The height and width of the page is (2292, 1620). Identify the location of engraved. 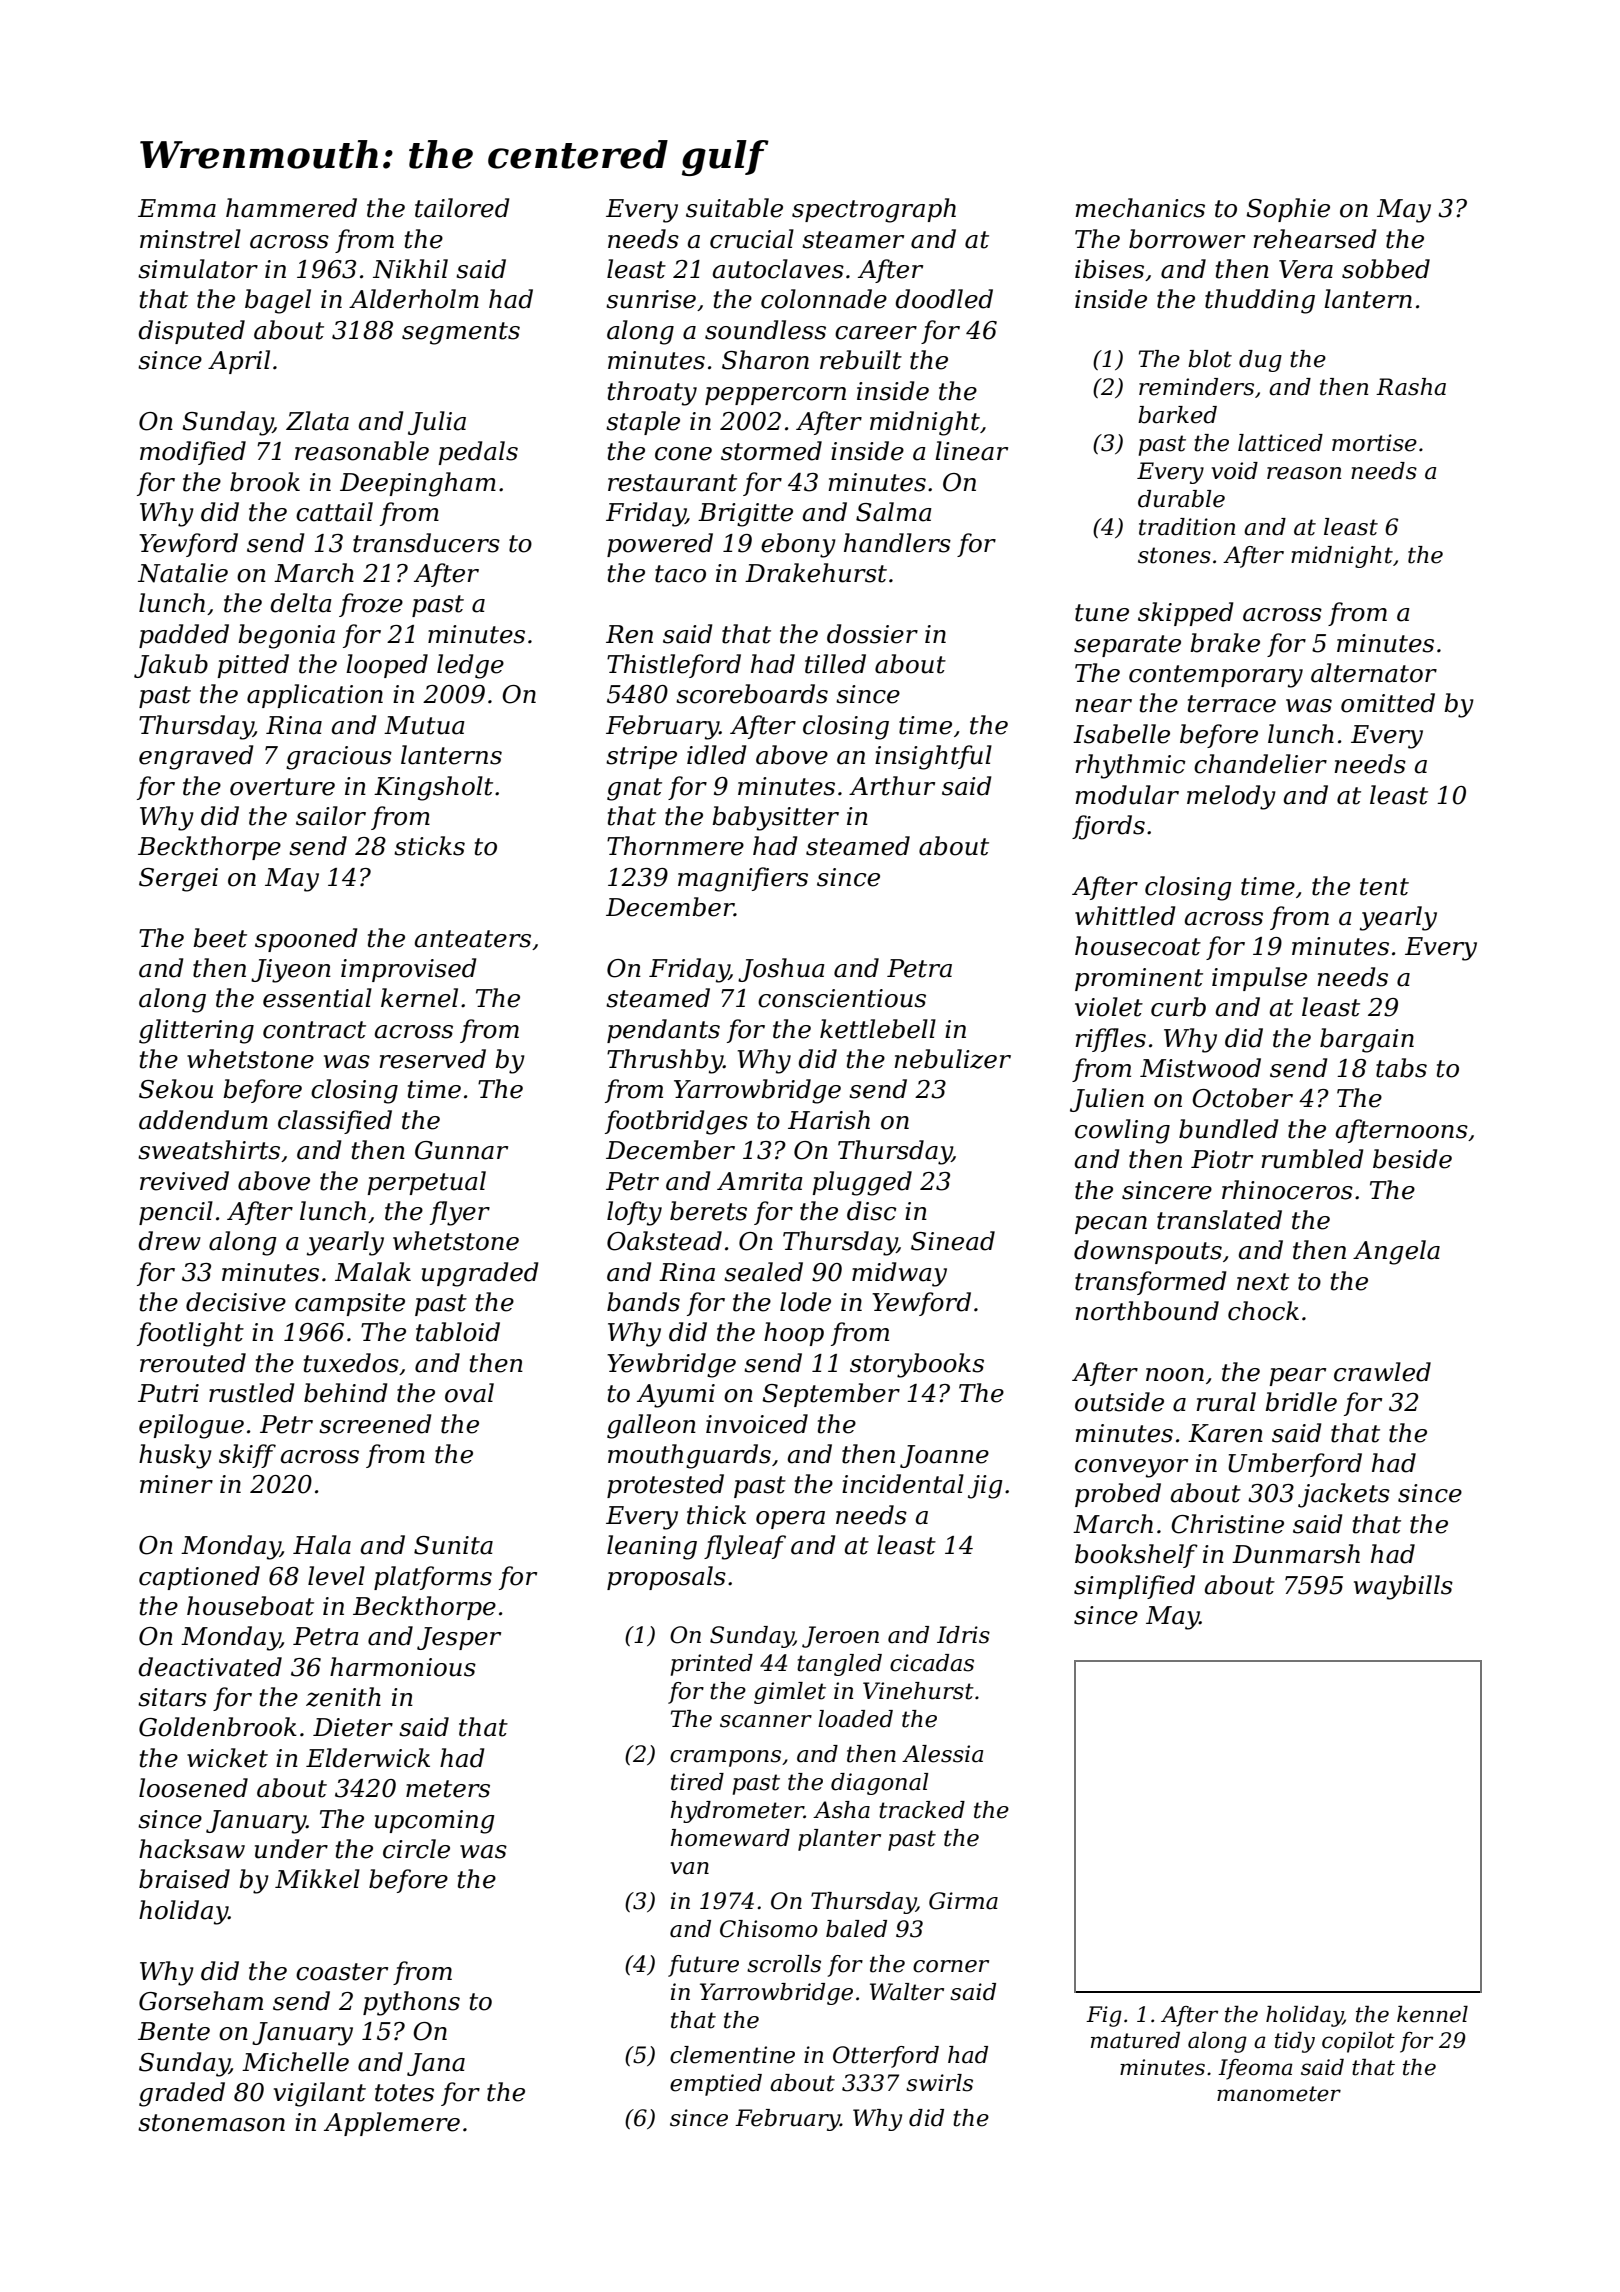
(196, 757).
